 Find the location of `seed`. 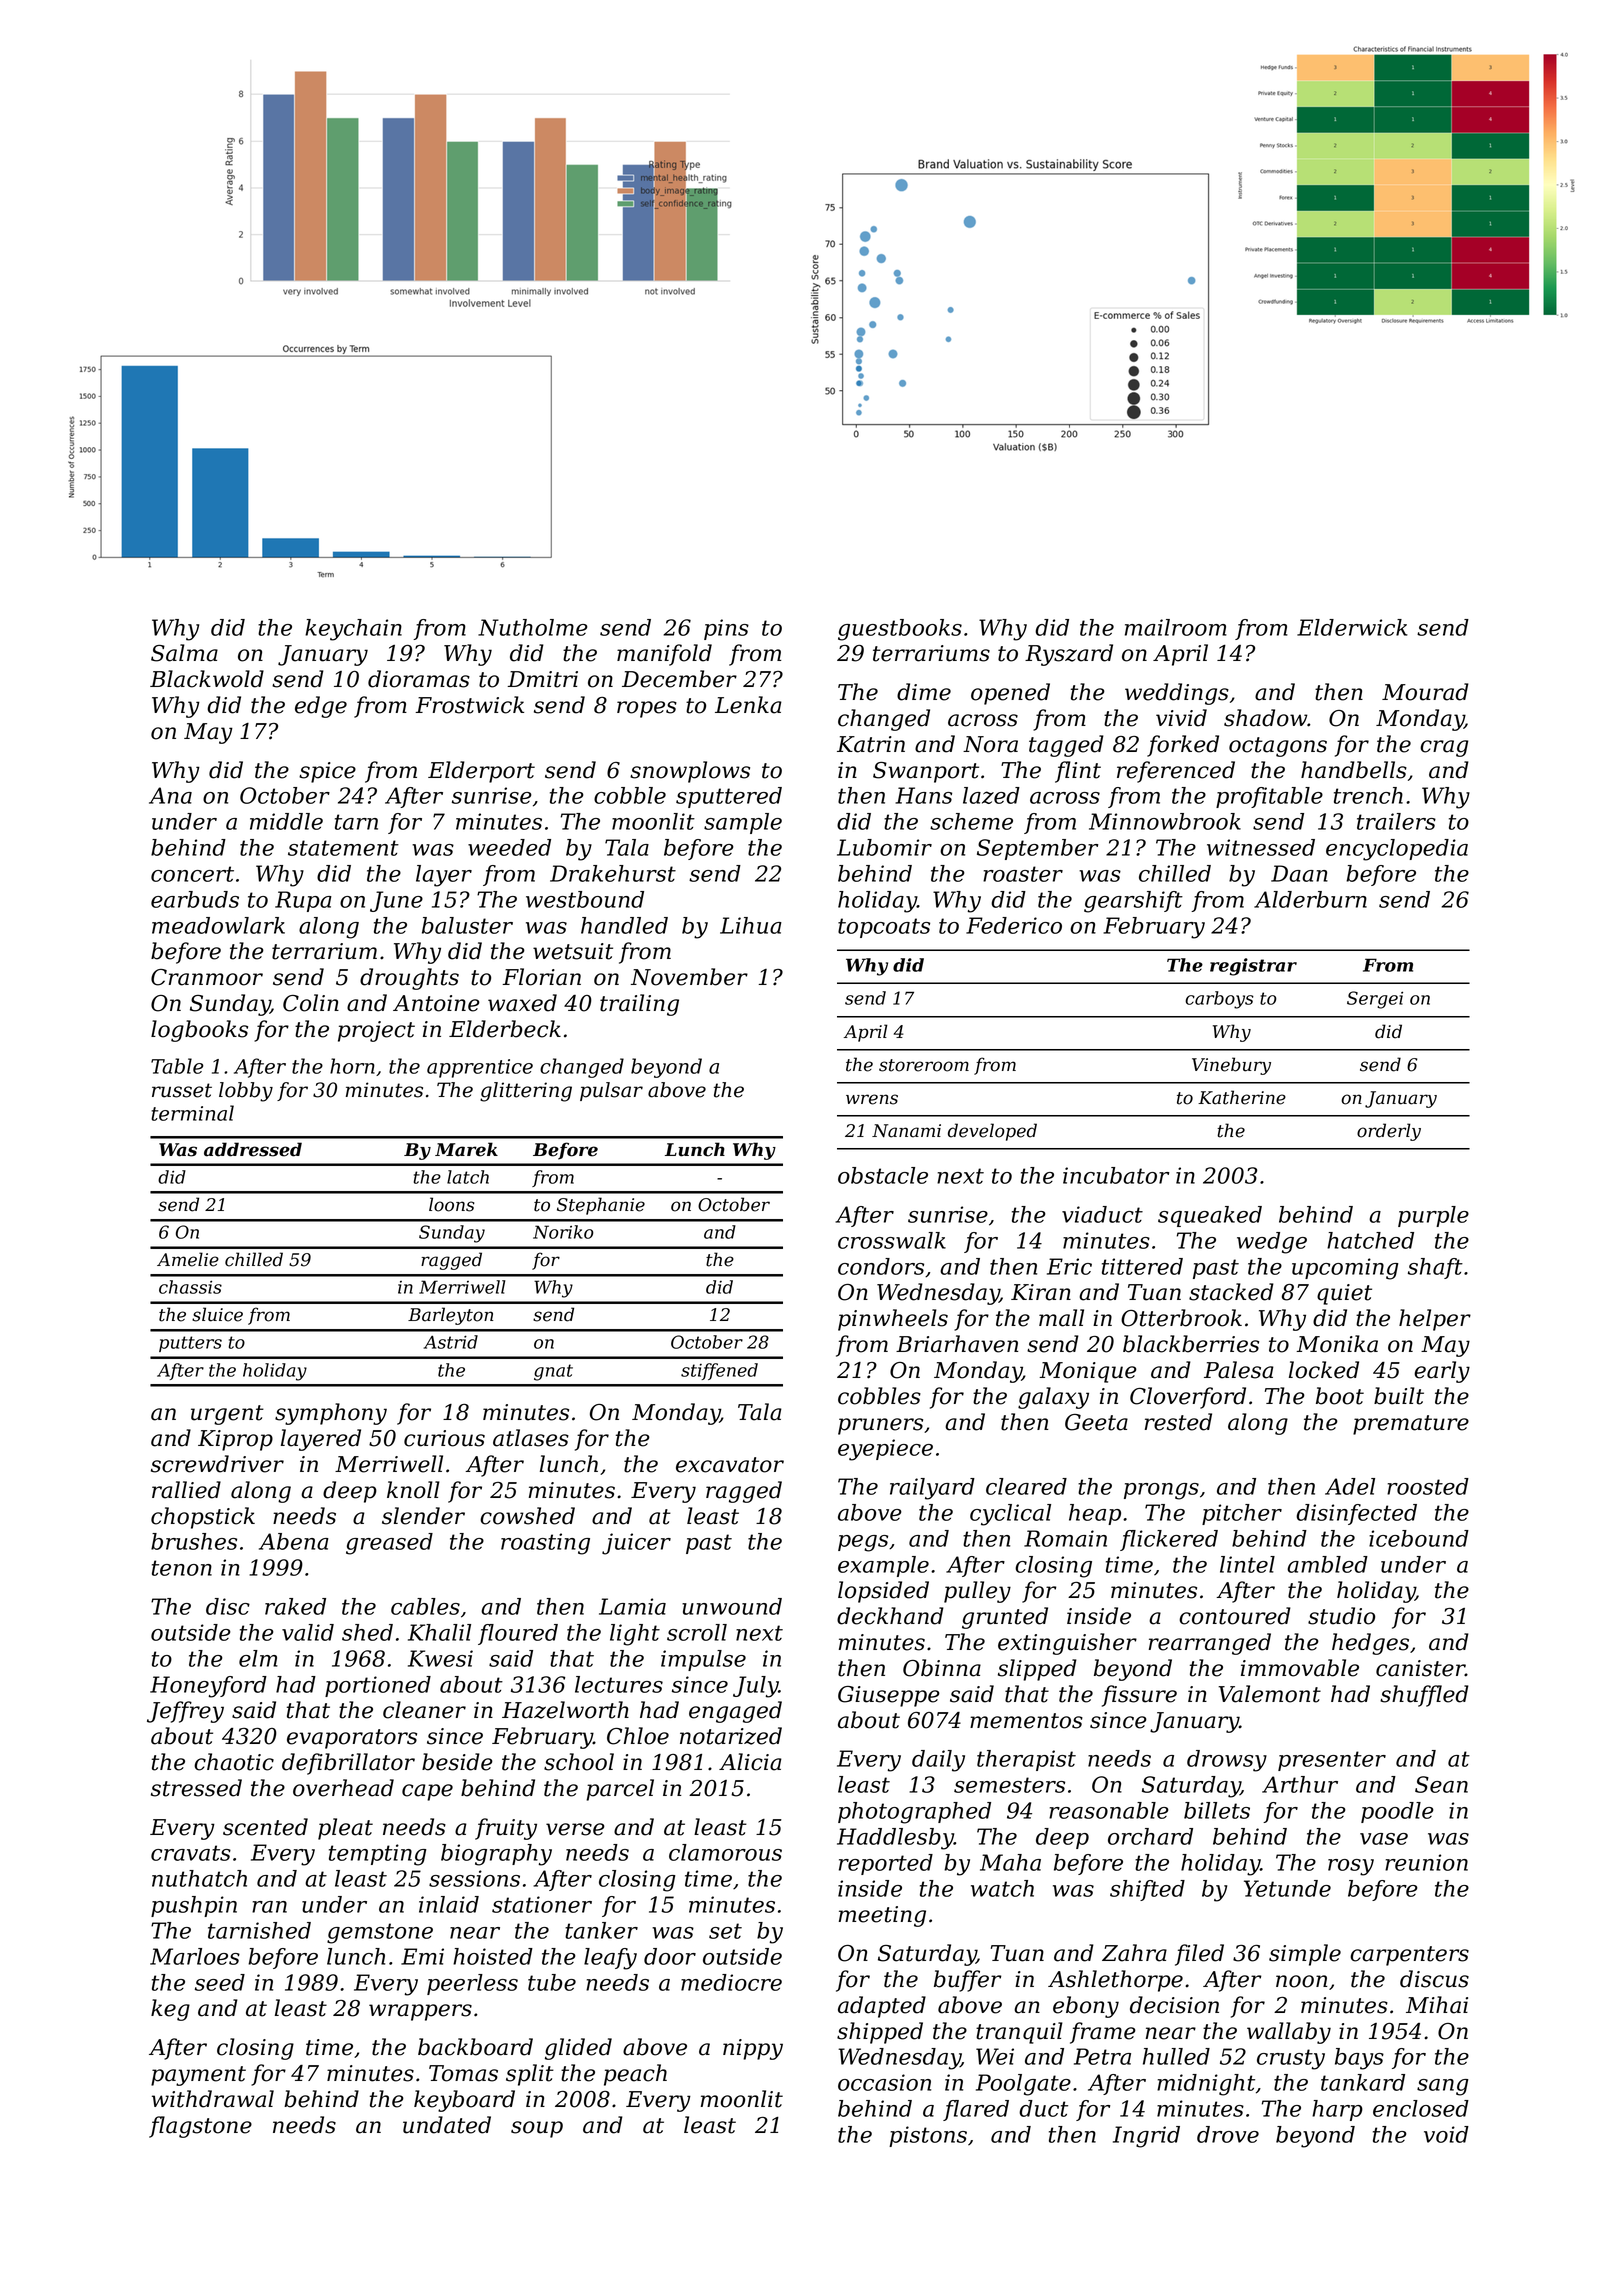

seed is located at coordinates (220, 1982).
